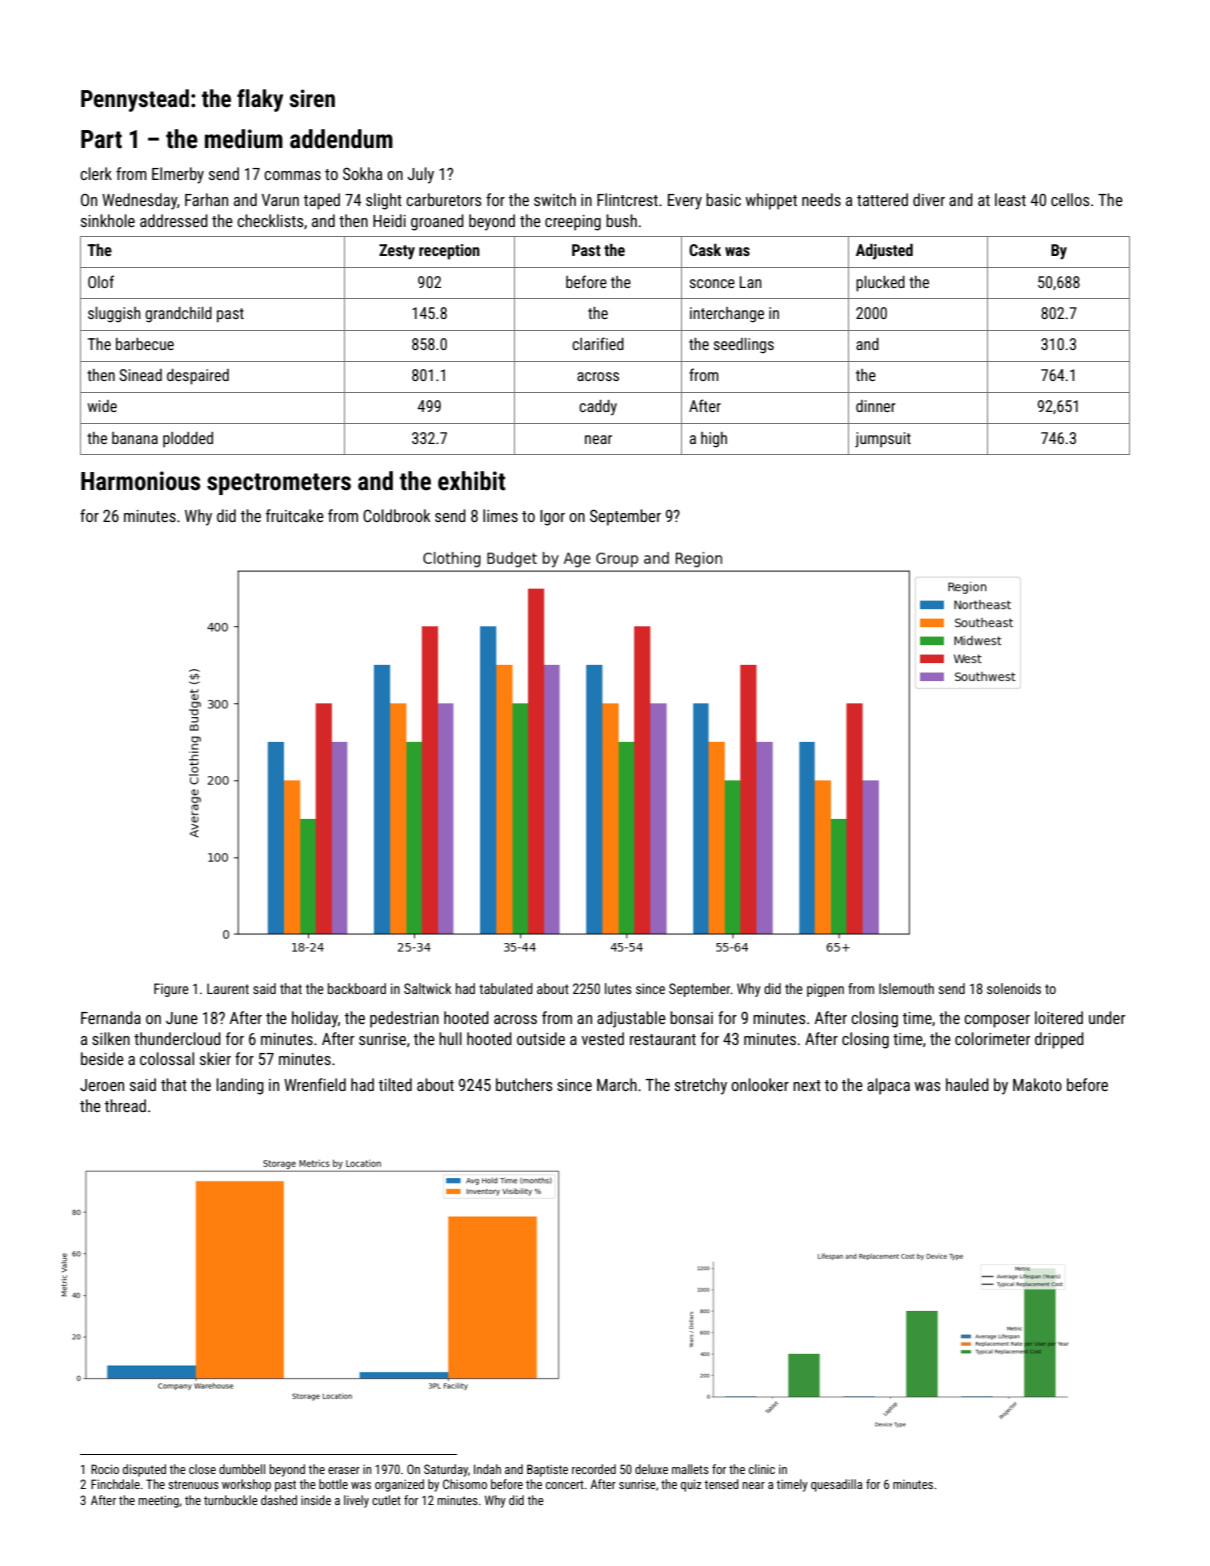 This screenshot has width=1210, height=1566. What do you see at coordinates (1070, 199) in the screenshot?
I see `cellos` at bounding box center [1070, 199].
